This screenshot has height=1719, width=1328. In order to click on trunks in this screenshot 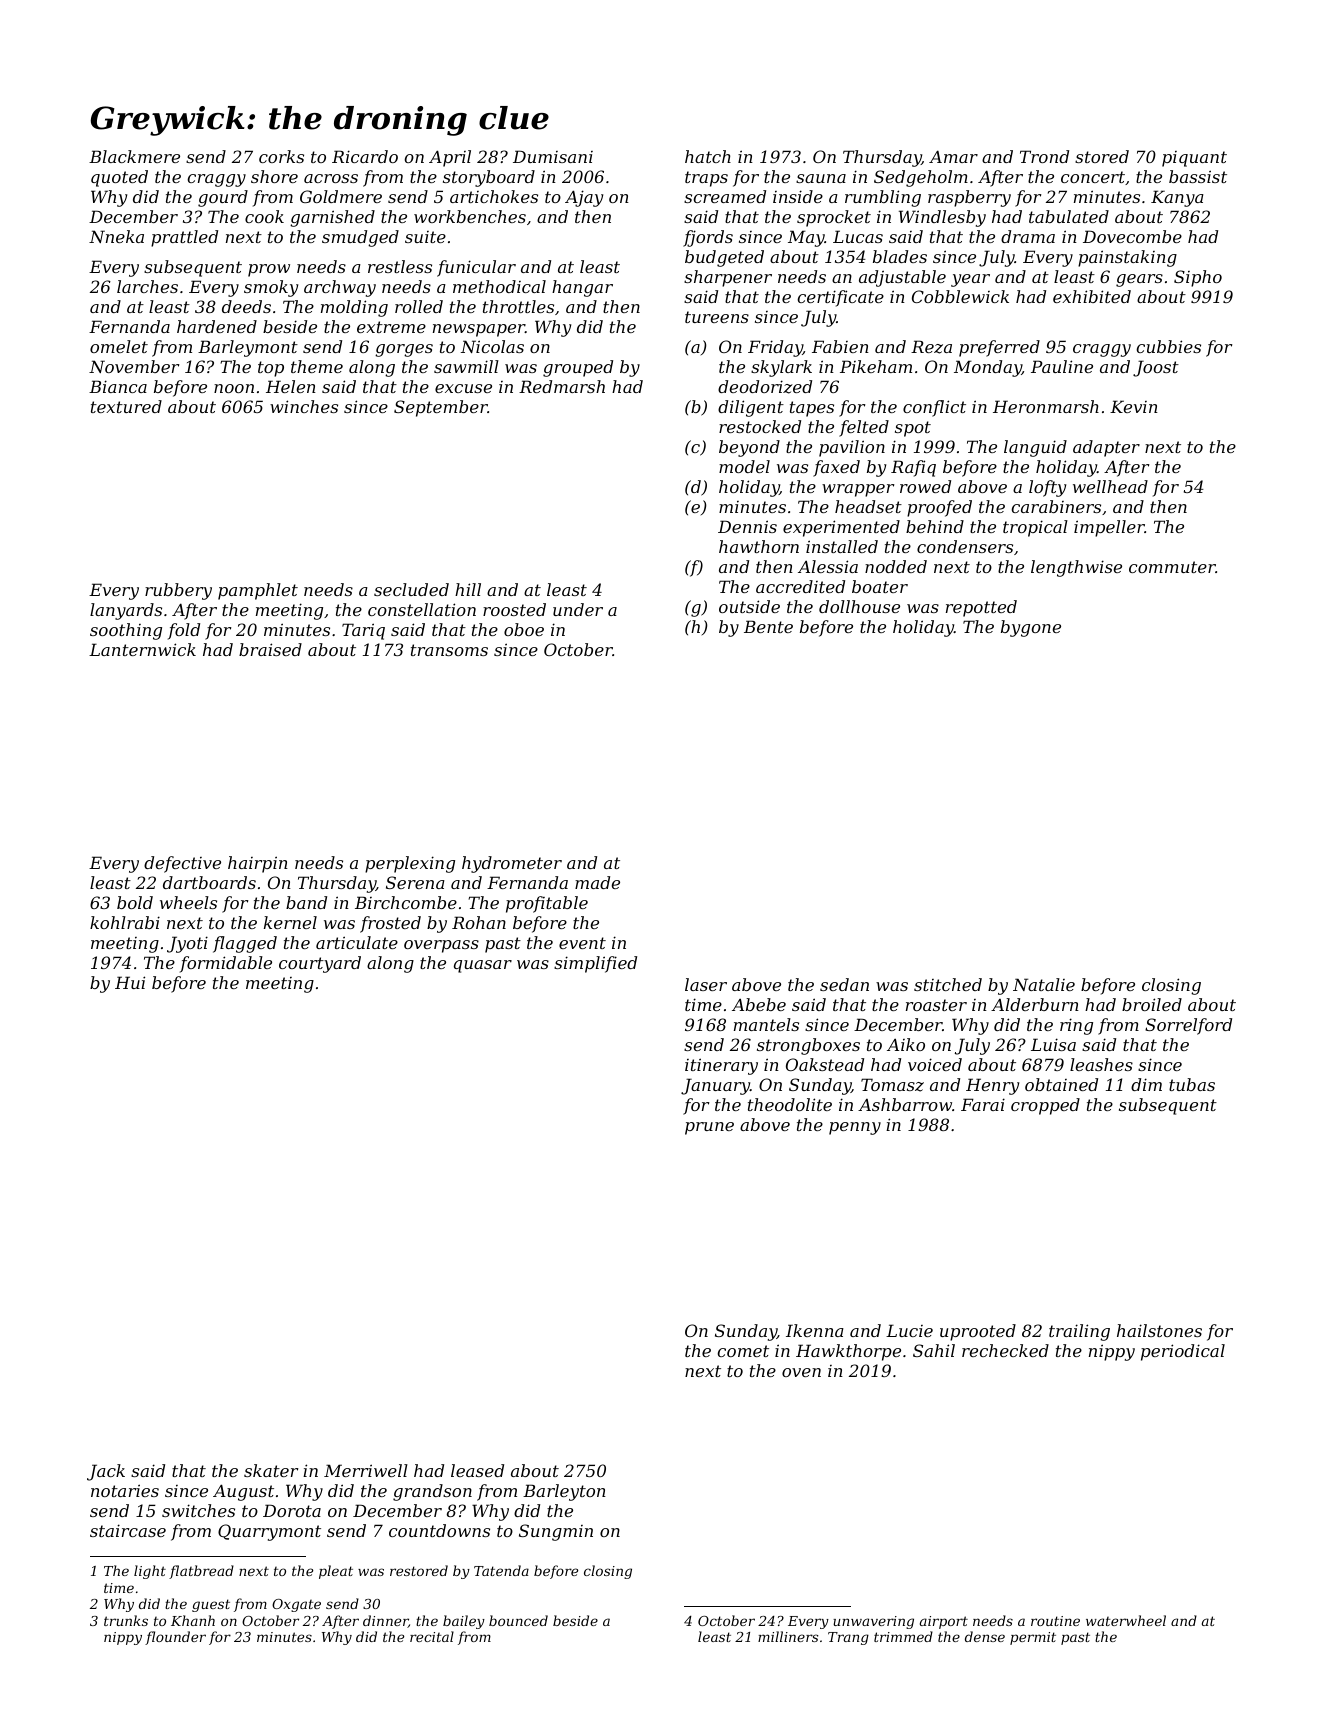, I will do `click(126, 1620)`.
